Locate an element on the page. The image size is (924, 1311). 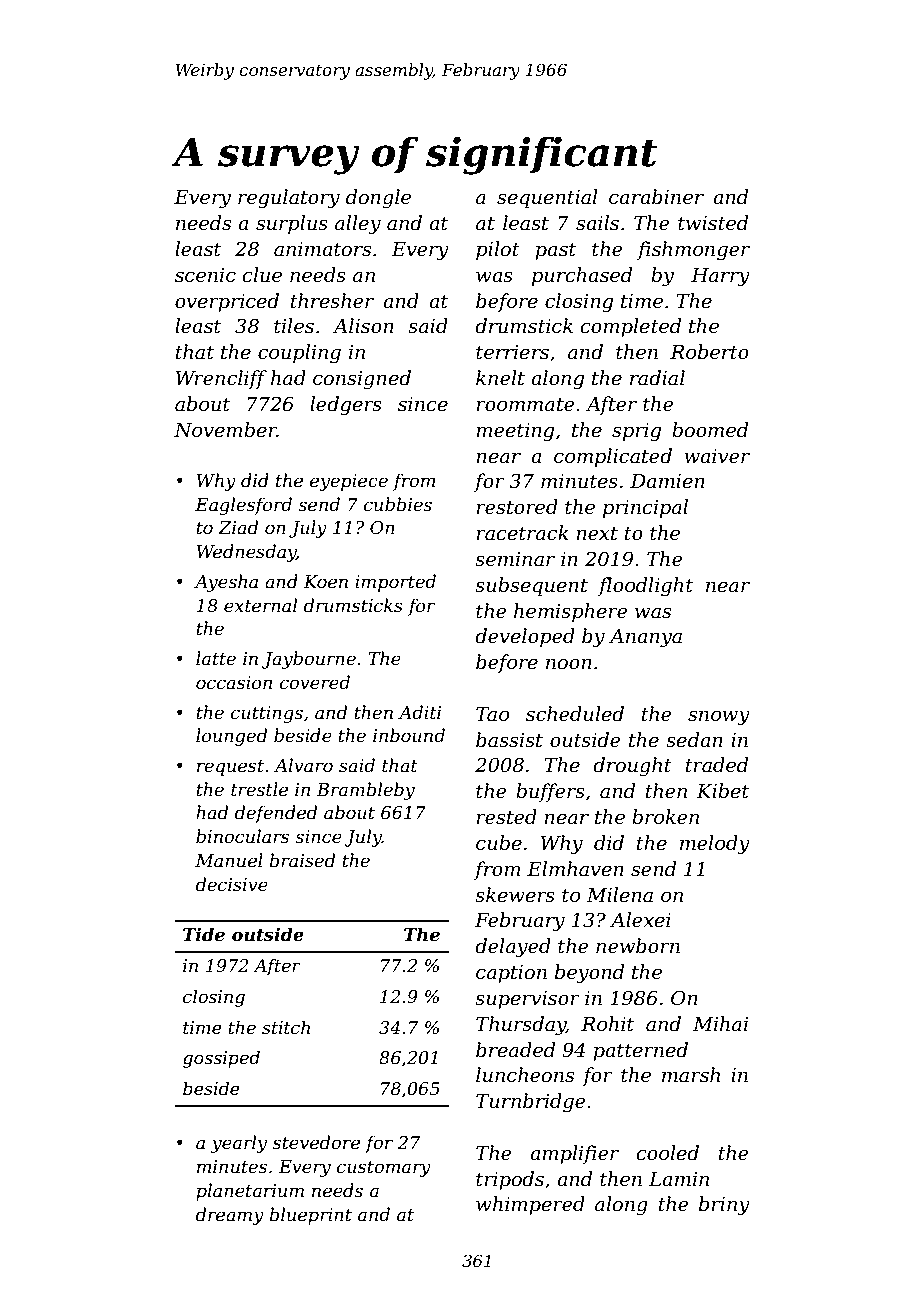
braised is located at coordinates (302, 860).
